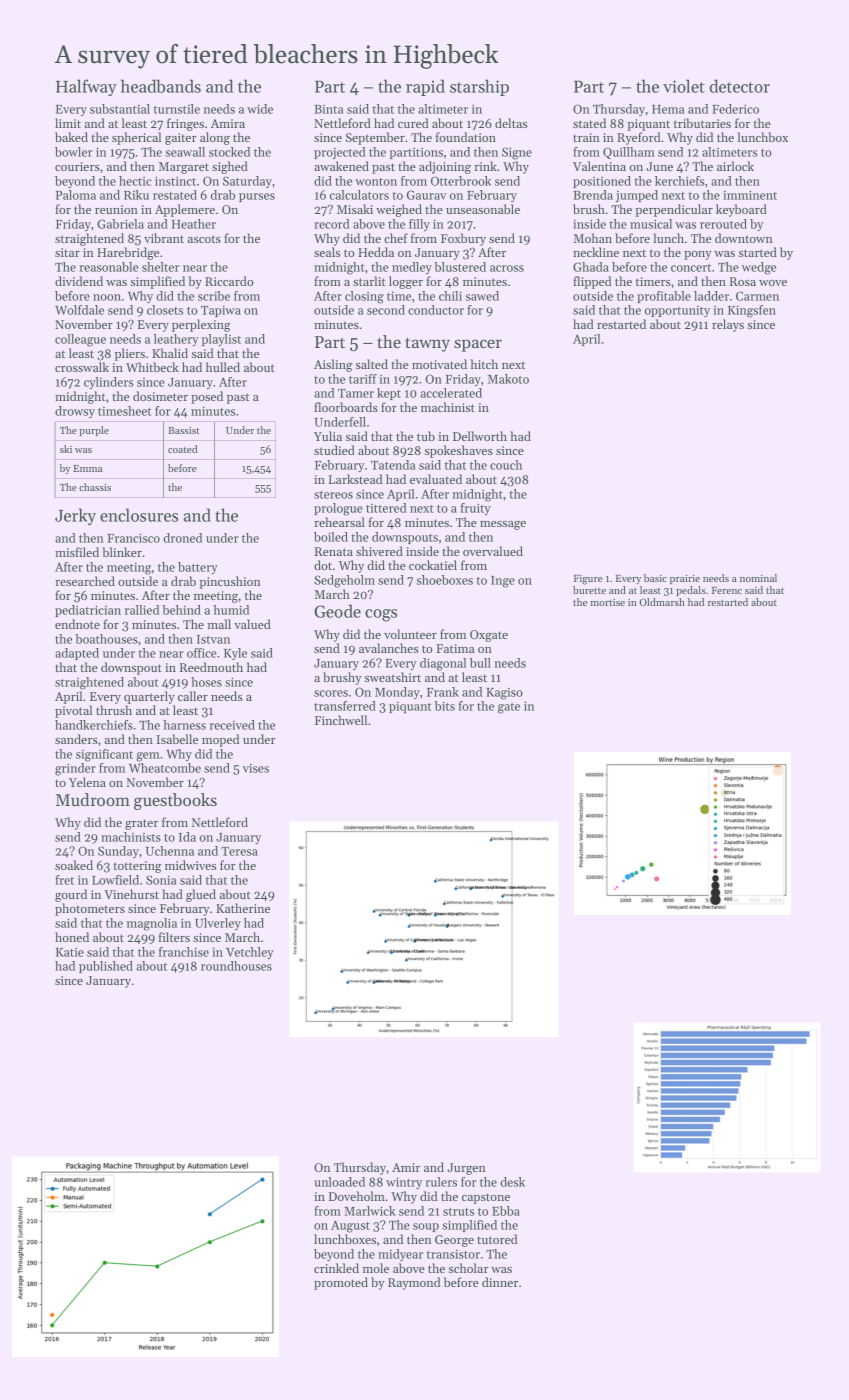 The width and height of the screenshot is (849, 1400). Describe the element at coordinates (504, 694) in the screenshot. I see `Kagiso` at that location.
